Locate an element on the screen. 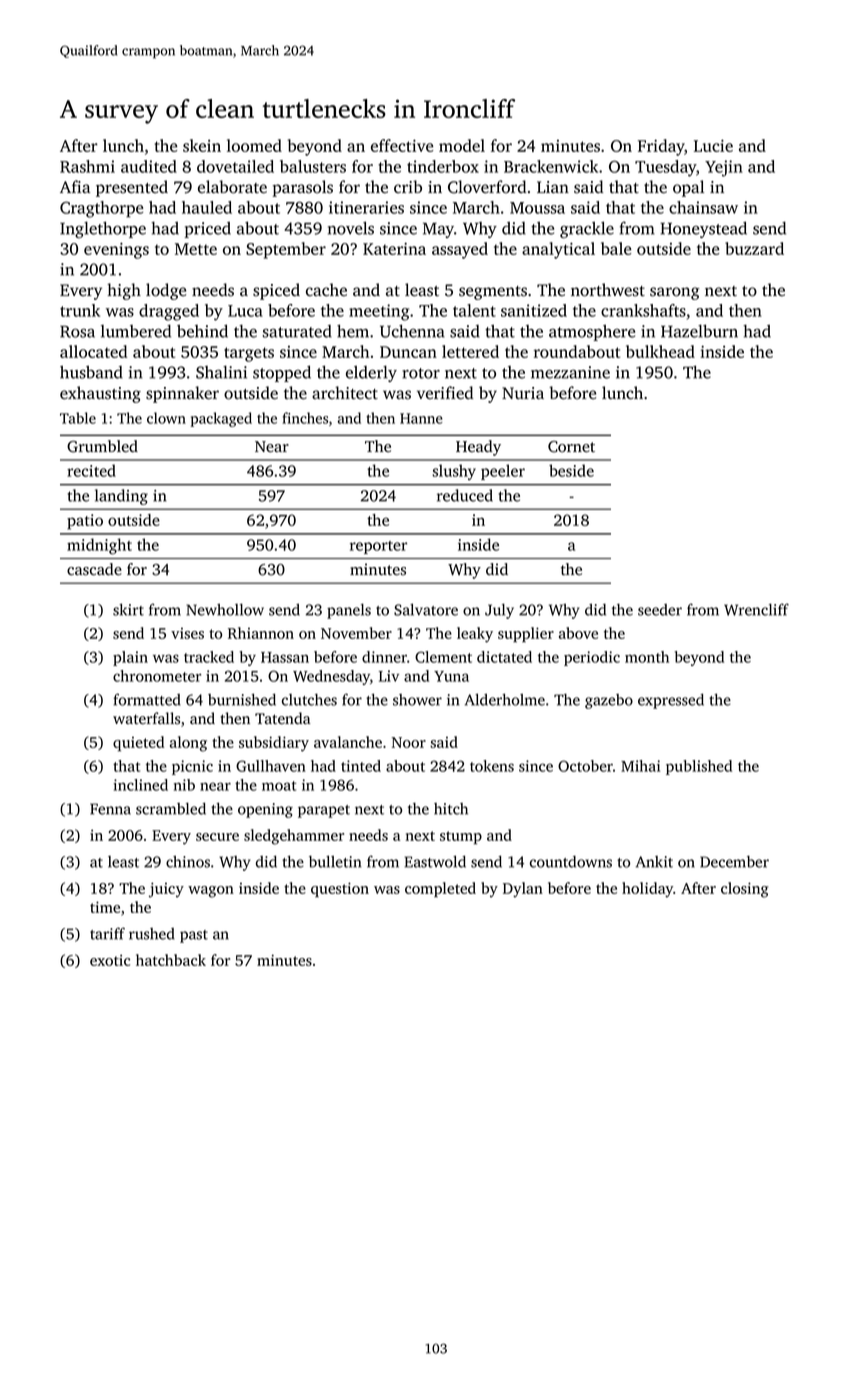 Image resolution: width=849 pixels, height=1400 pixels. elderly is located at coordinates (371, 373).
